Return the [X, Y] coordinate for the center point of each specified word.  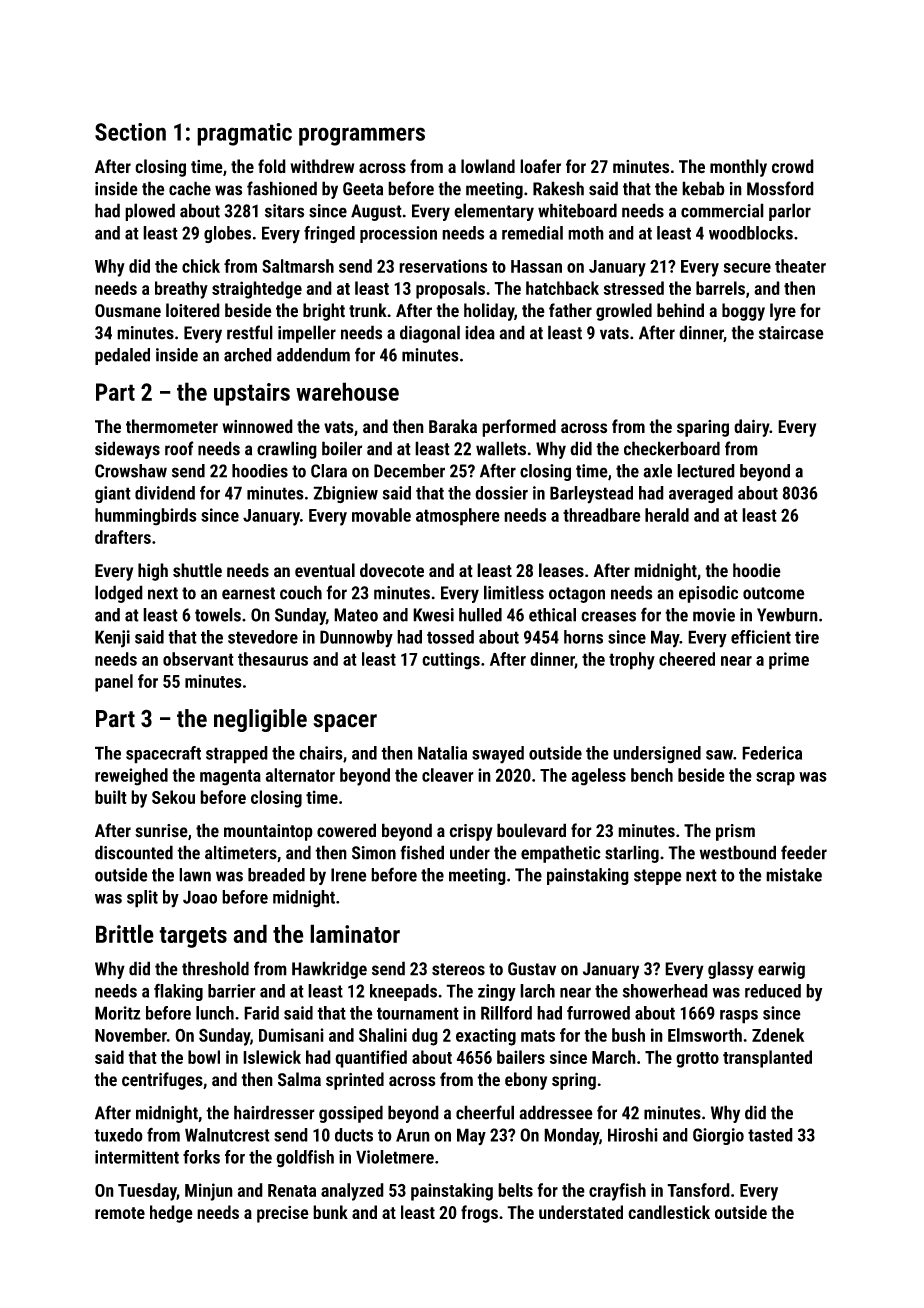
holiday [489, 312]
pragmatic [244, 134]
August [376, 212]
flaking [178, 992]
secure [747, 268]
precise [283, 1214]
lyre [783, 312]
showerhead [665, 991]
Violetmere [395, 1157]
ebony [526, 1081]
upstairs [252, 394]
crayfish [617, 1192]
